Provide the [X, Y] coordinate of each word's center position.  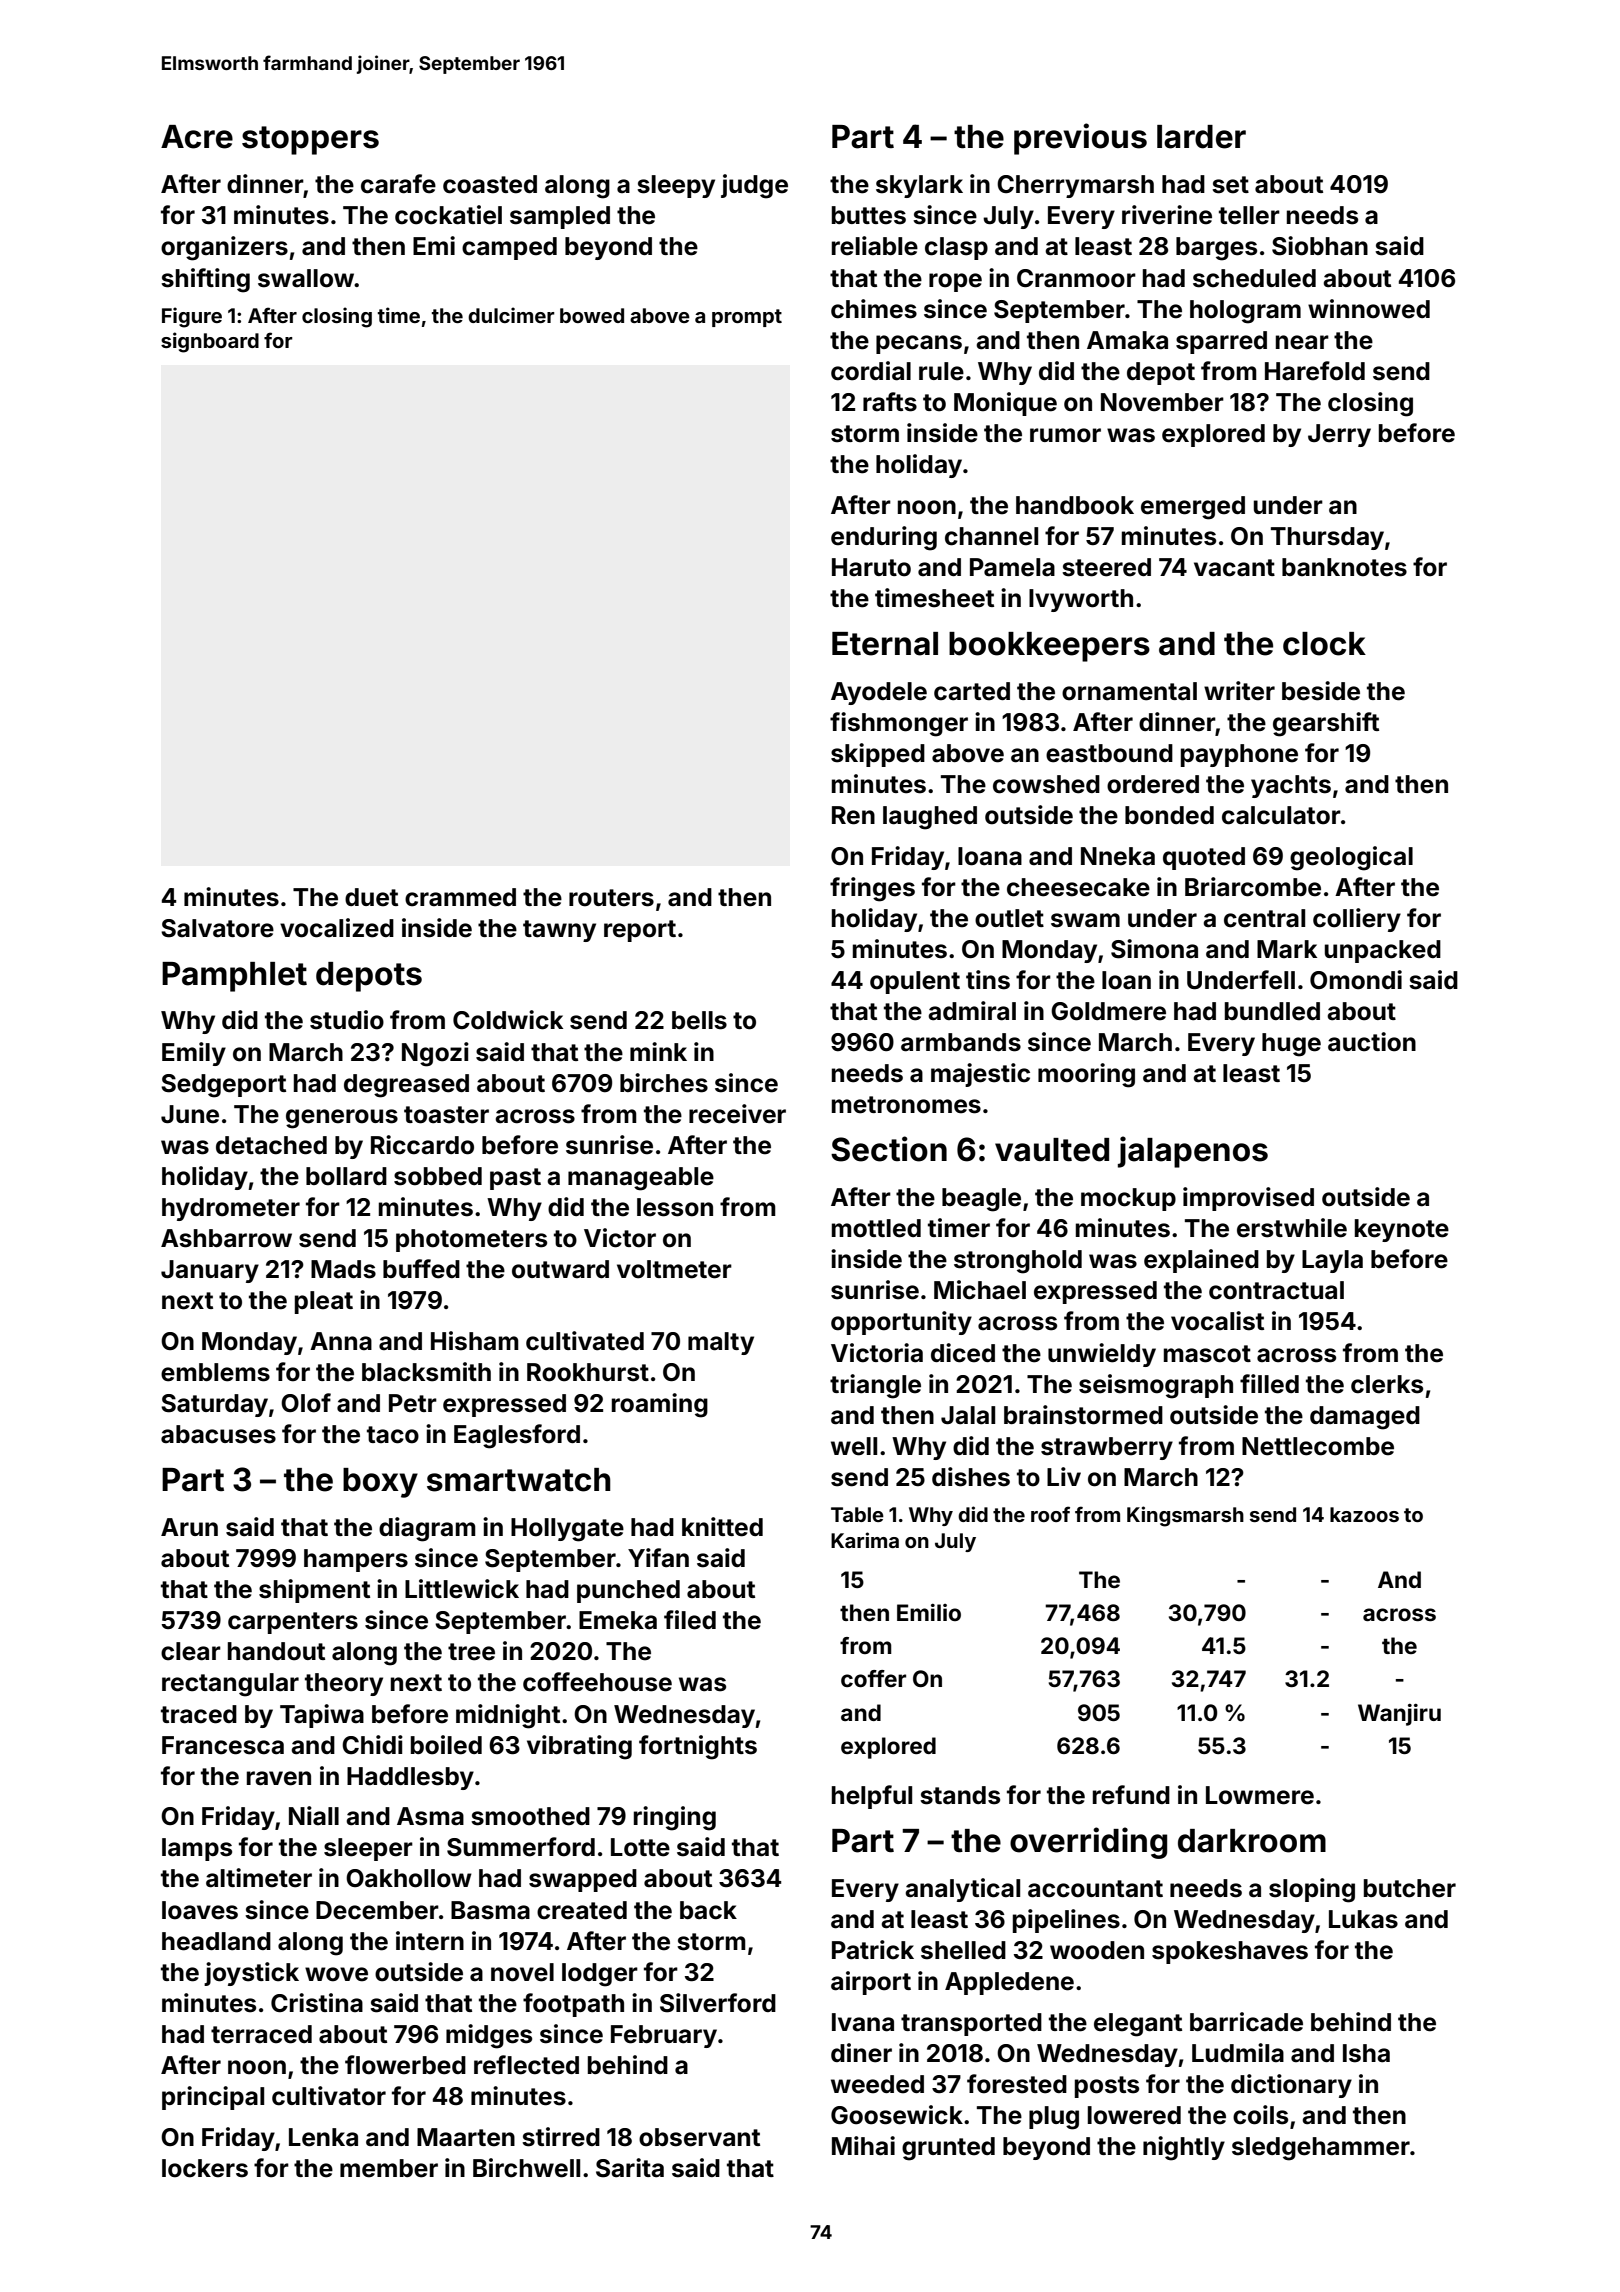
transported [971, 2024]
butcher [1410, 1888]
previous [1080, 139]
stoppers [310, 140]
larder [1201, 137]
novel [522, 1972]
